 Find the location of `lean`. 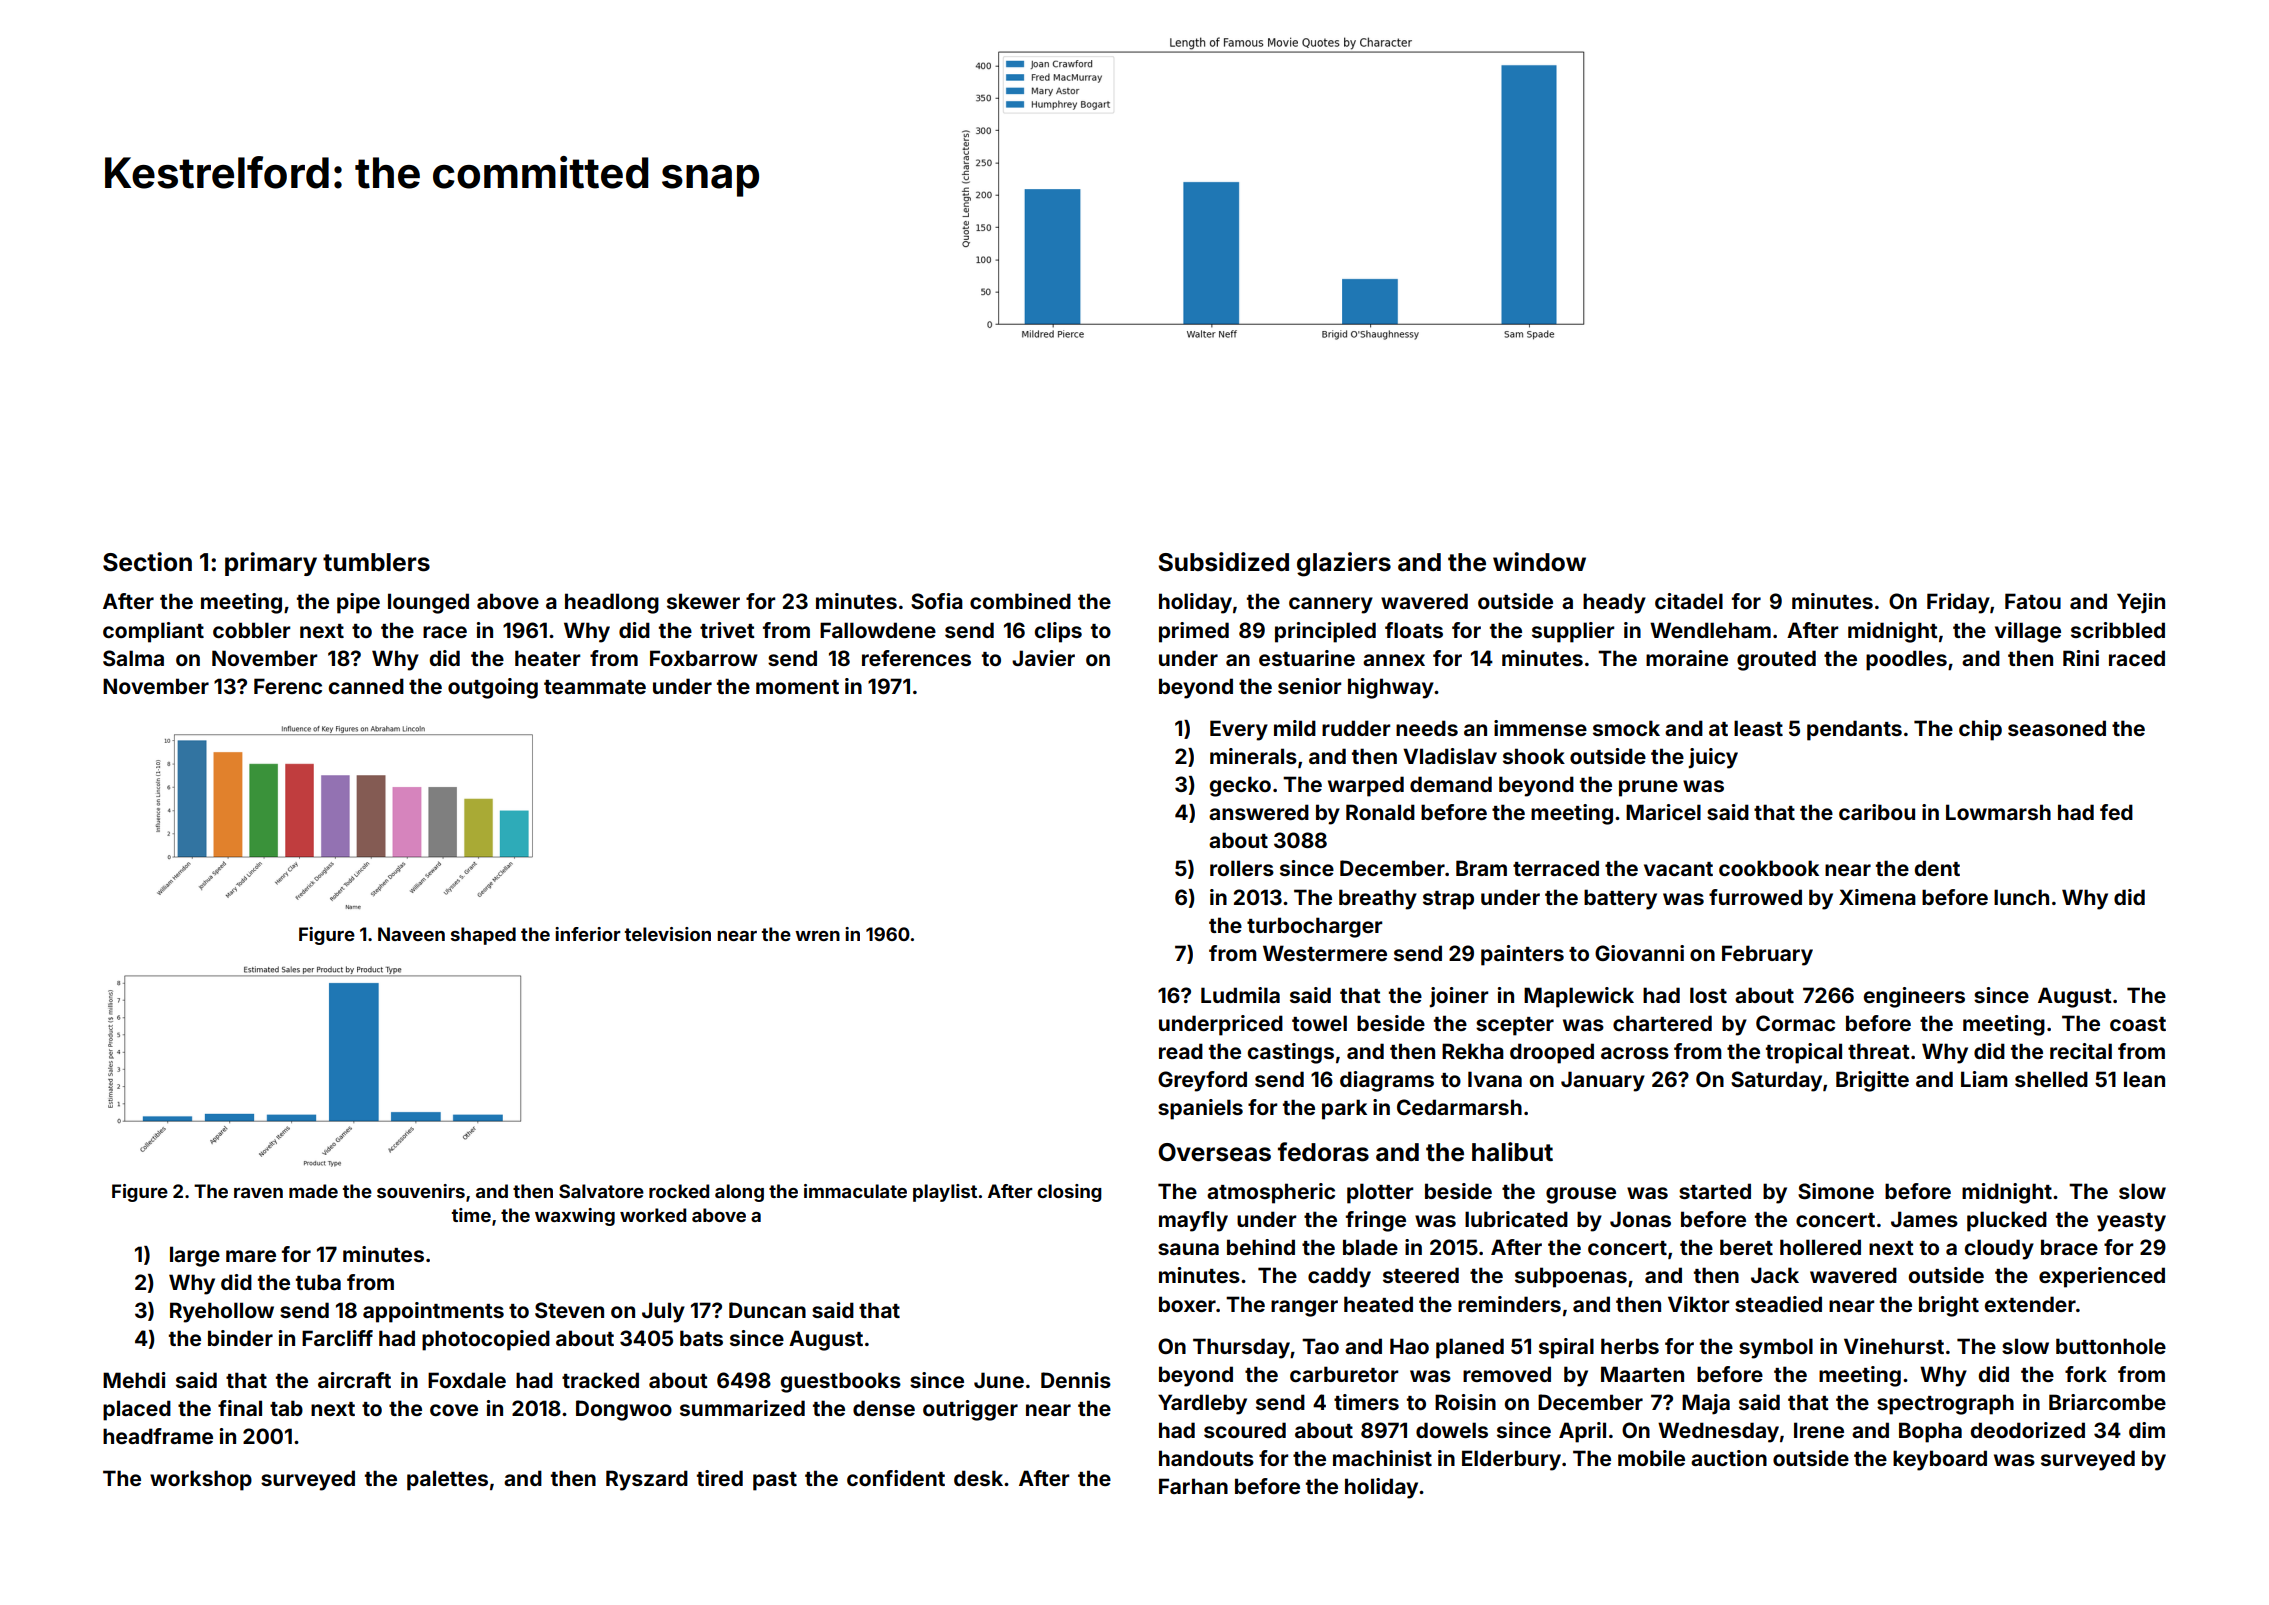

lean is located at coordinates (2144, 1079).
